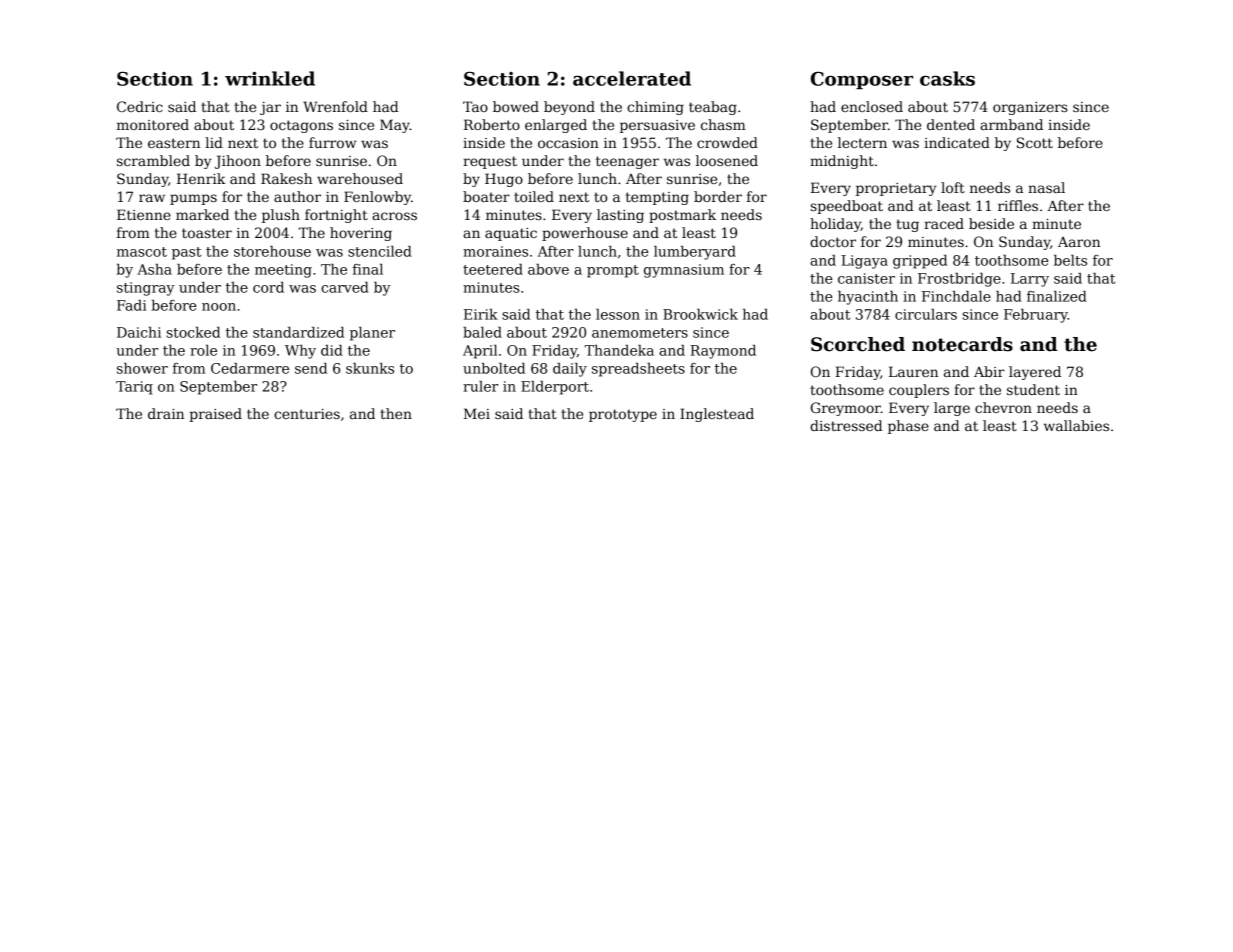 Image resolution: width=1233 pixels, height=952 pixels. What do you see at coordinates (585, 234) in the document?
I see `powerhouse` at bounding box center [585, 234].
